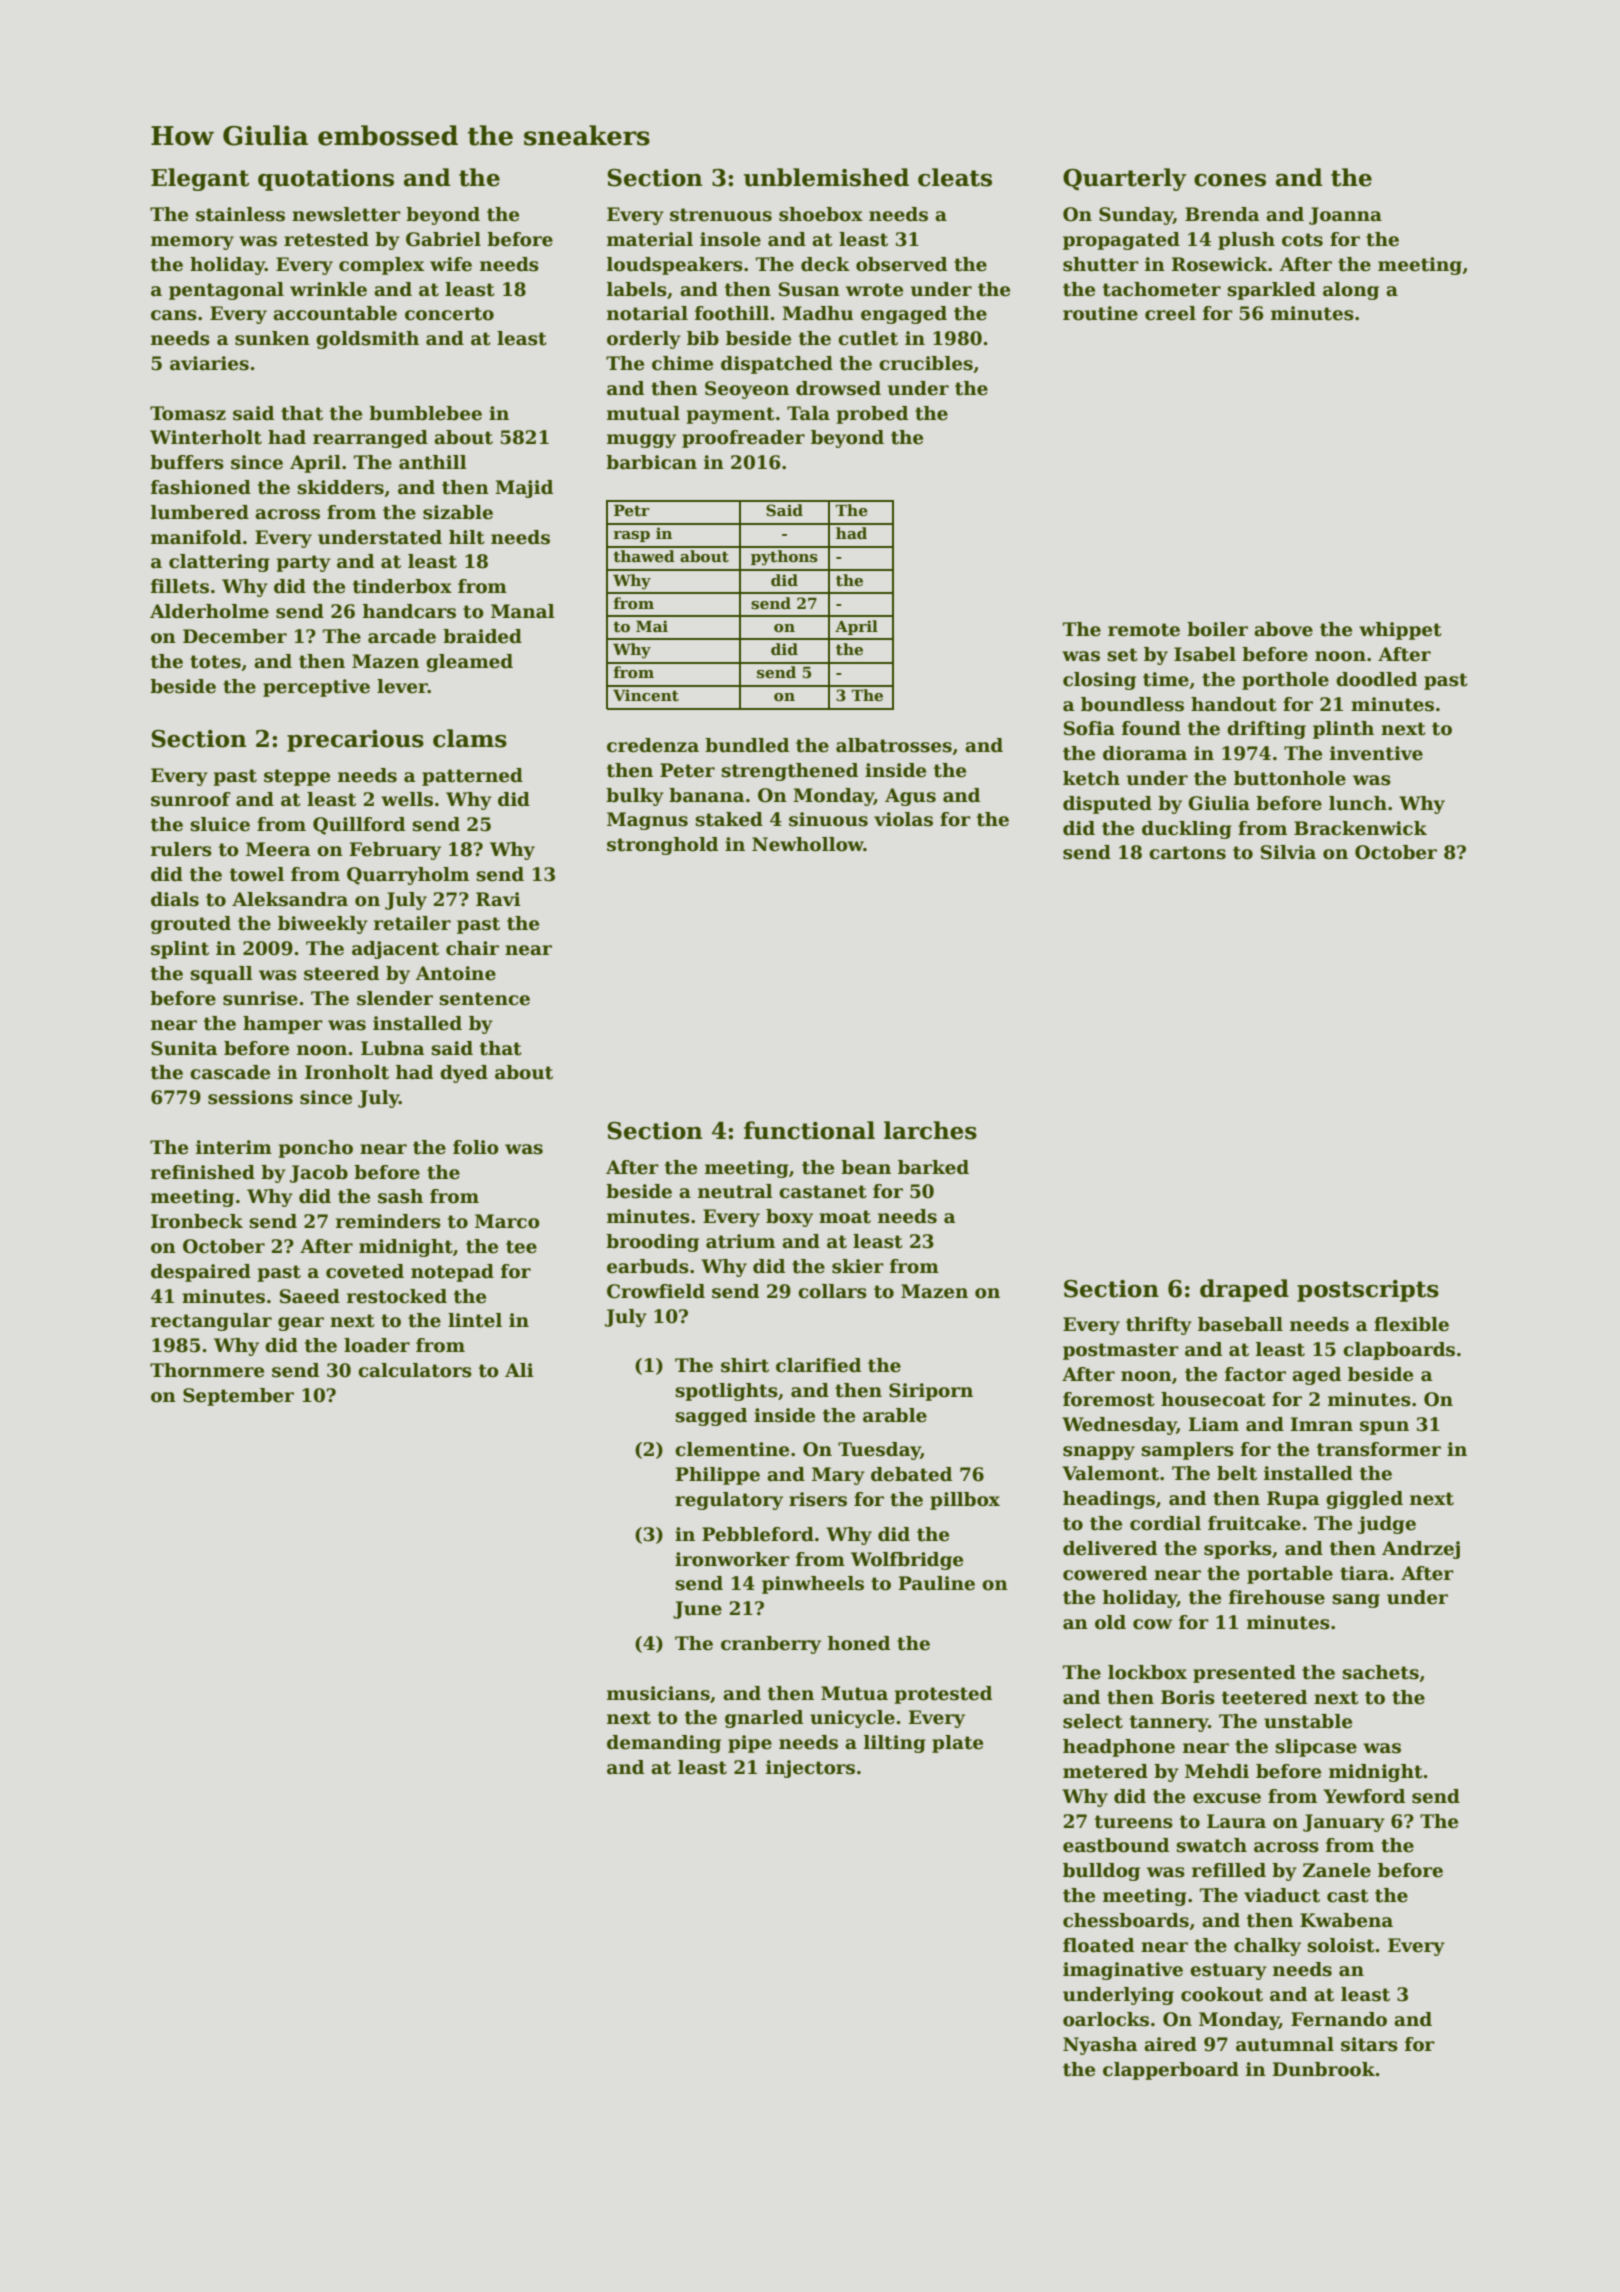  I want to click on demanding, so click(664, 1744).
